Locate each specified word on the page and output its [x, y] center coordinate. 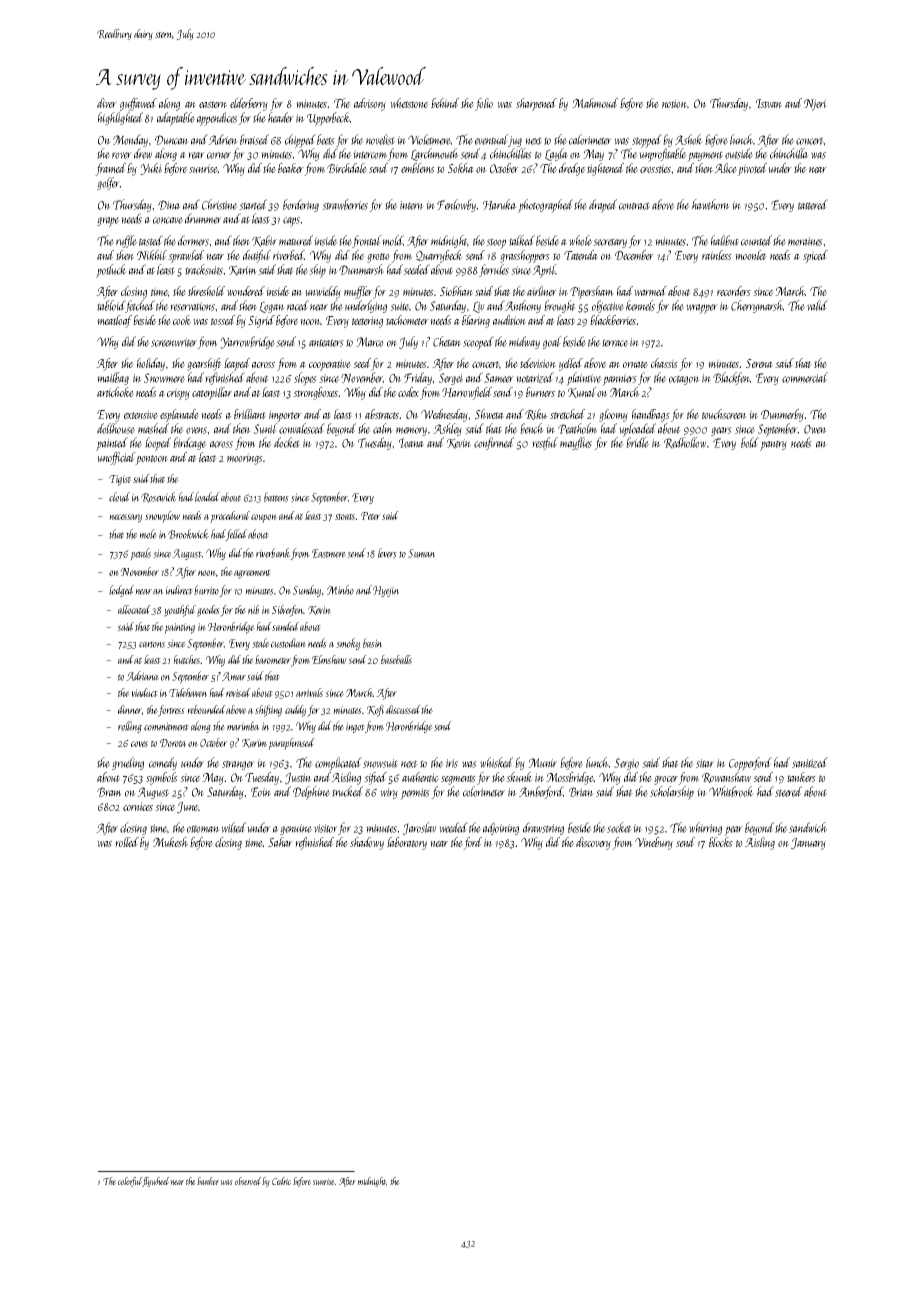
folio [484, 104]
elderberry [249, 104]
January [808, 844]
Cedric [281, 1181]
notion [674, 103]
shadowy [367, 843]
